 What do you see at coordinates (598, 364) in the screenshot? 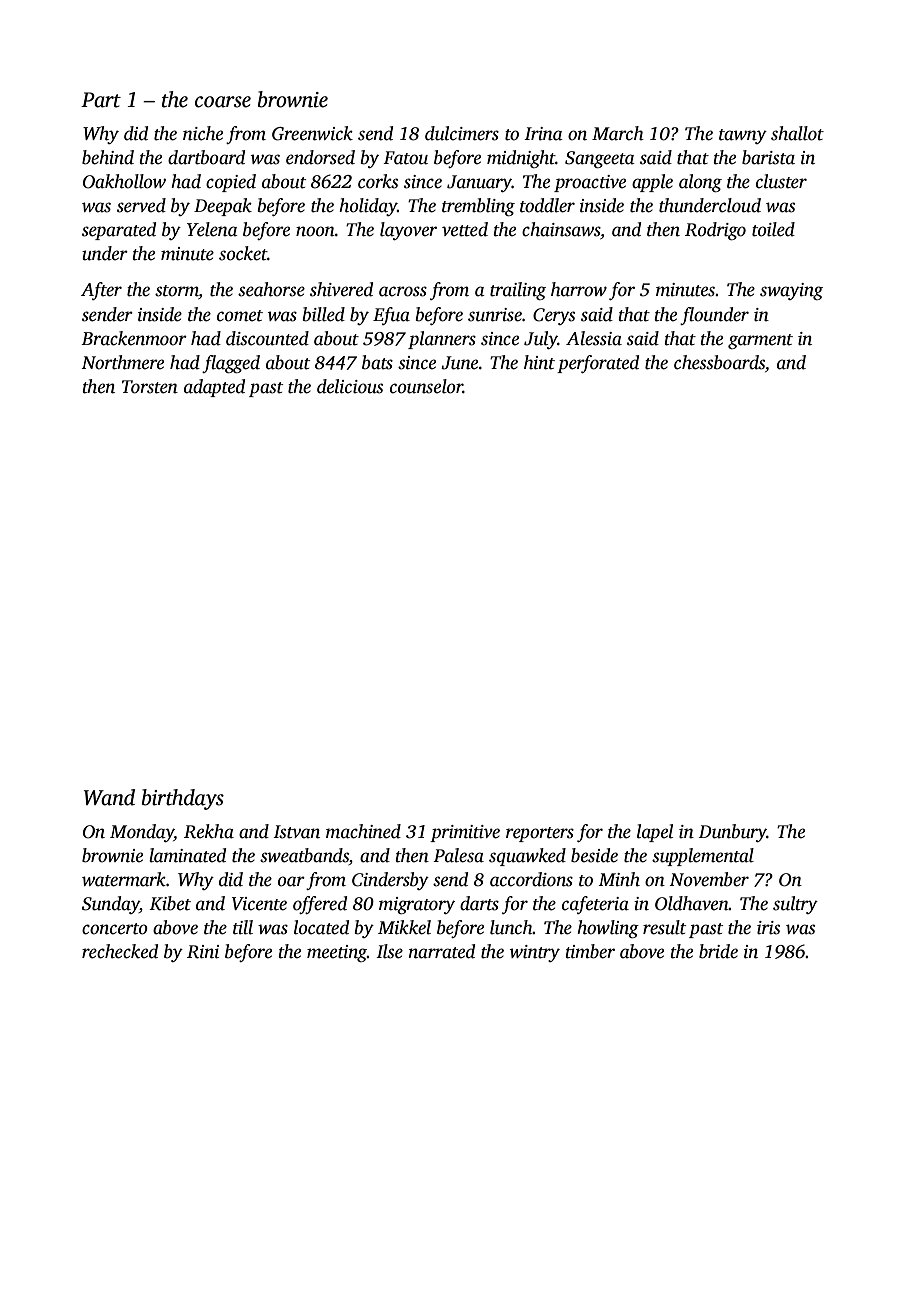
I see `perforated` at bounding box center [598, 364].
